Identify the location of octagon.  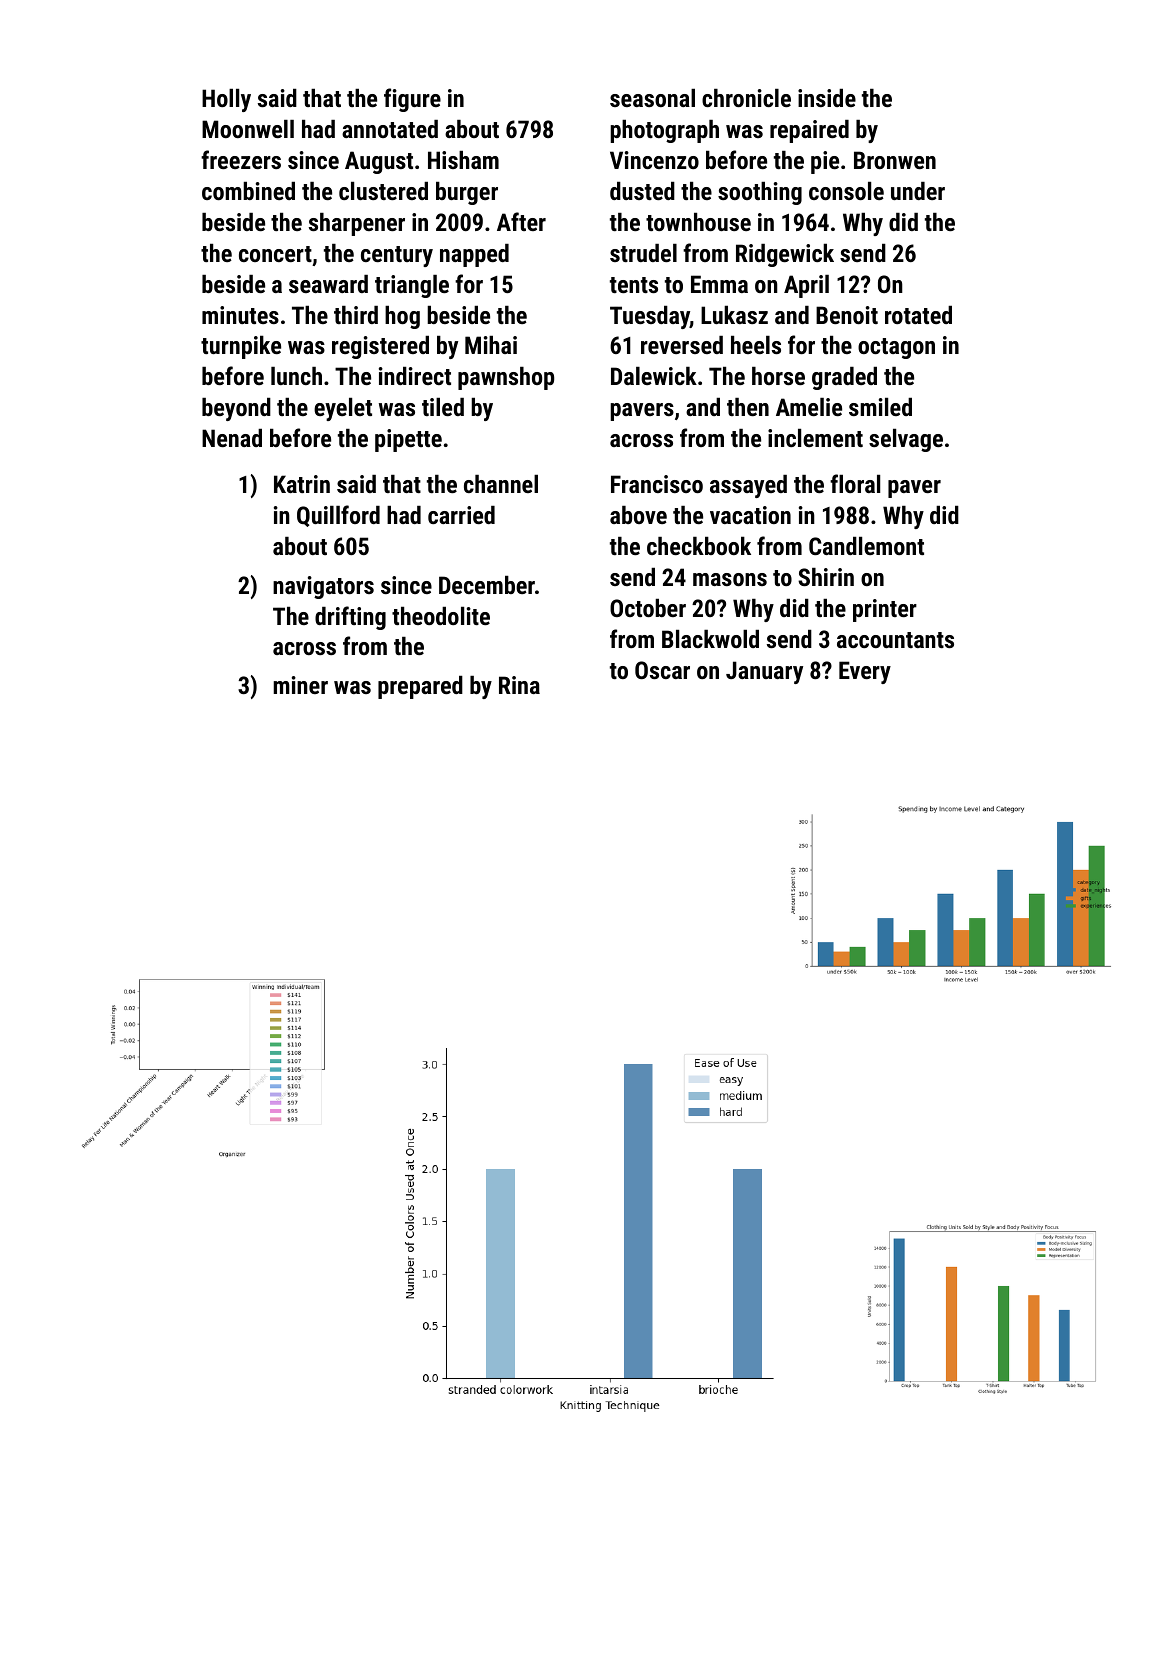
(896, 348).
